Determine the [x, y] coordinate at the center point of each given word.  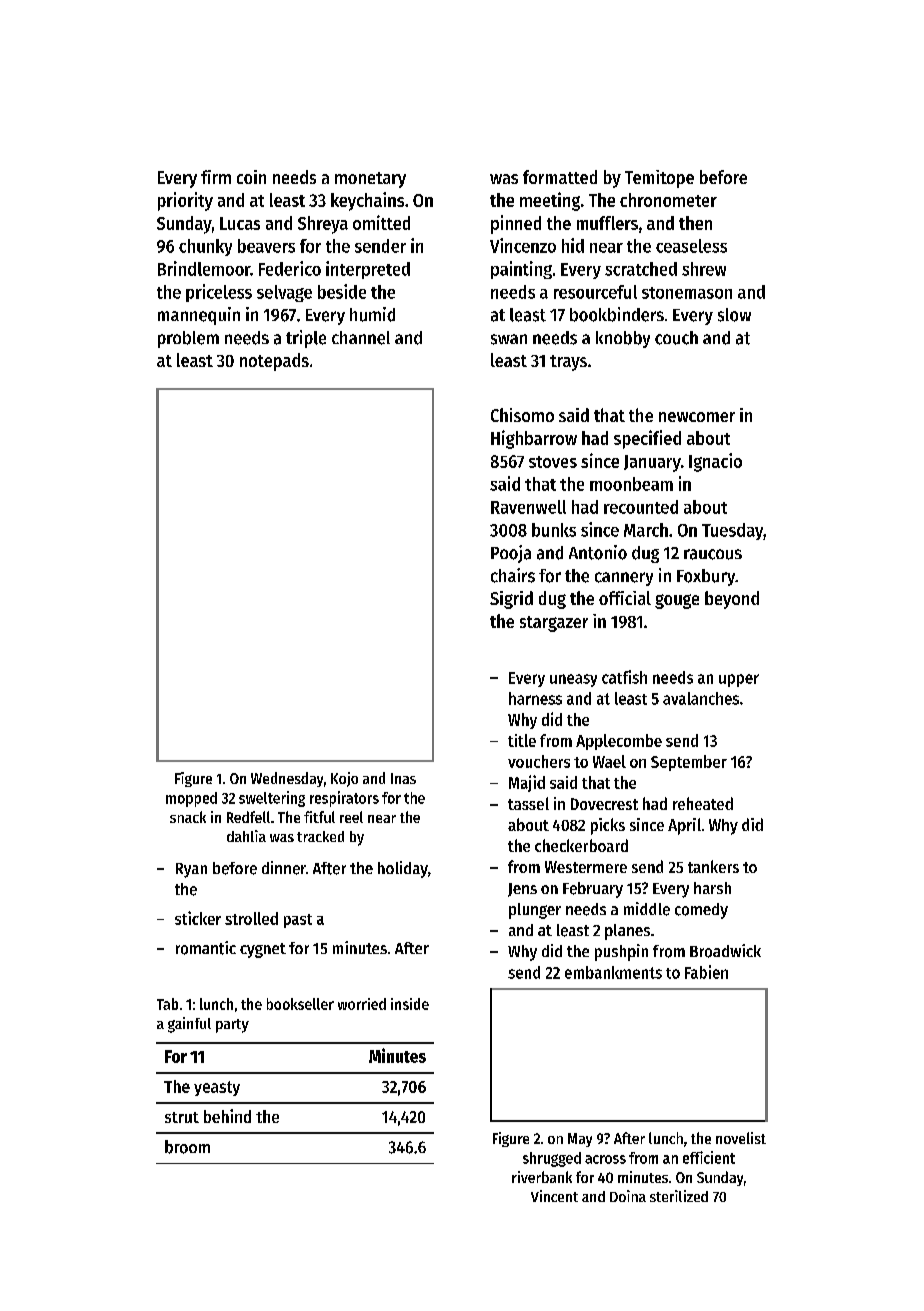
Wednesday [287, 779]
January [652, 463]
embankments [613, 972]
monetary [370, 180]
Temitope [659, 179]
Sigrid [511, 600]
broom [187, 1147]
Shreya [323, 225]
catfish [624, 677]
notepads [274, 362]
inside [410, 1004]
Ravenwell [528, 507]
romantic [206, 948]
